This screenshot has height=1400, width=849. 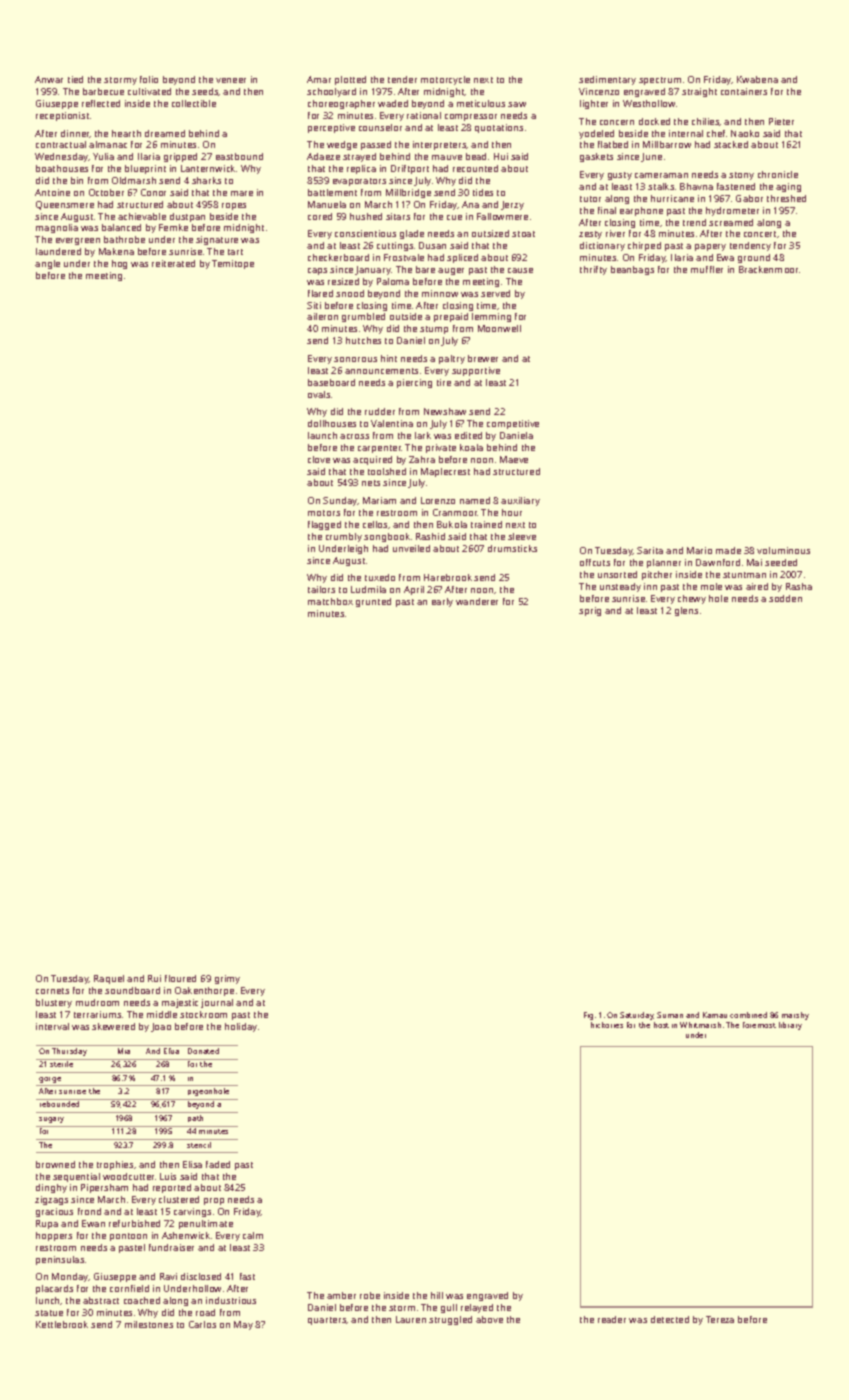 I want to click on outside, so click(x=406, y=316).
